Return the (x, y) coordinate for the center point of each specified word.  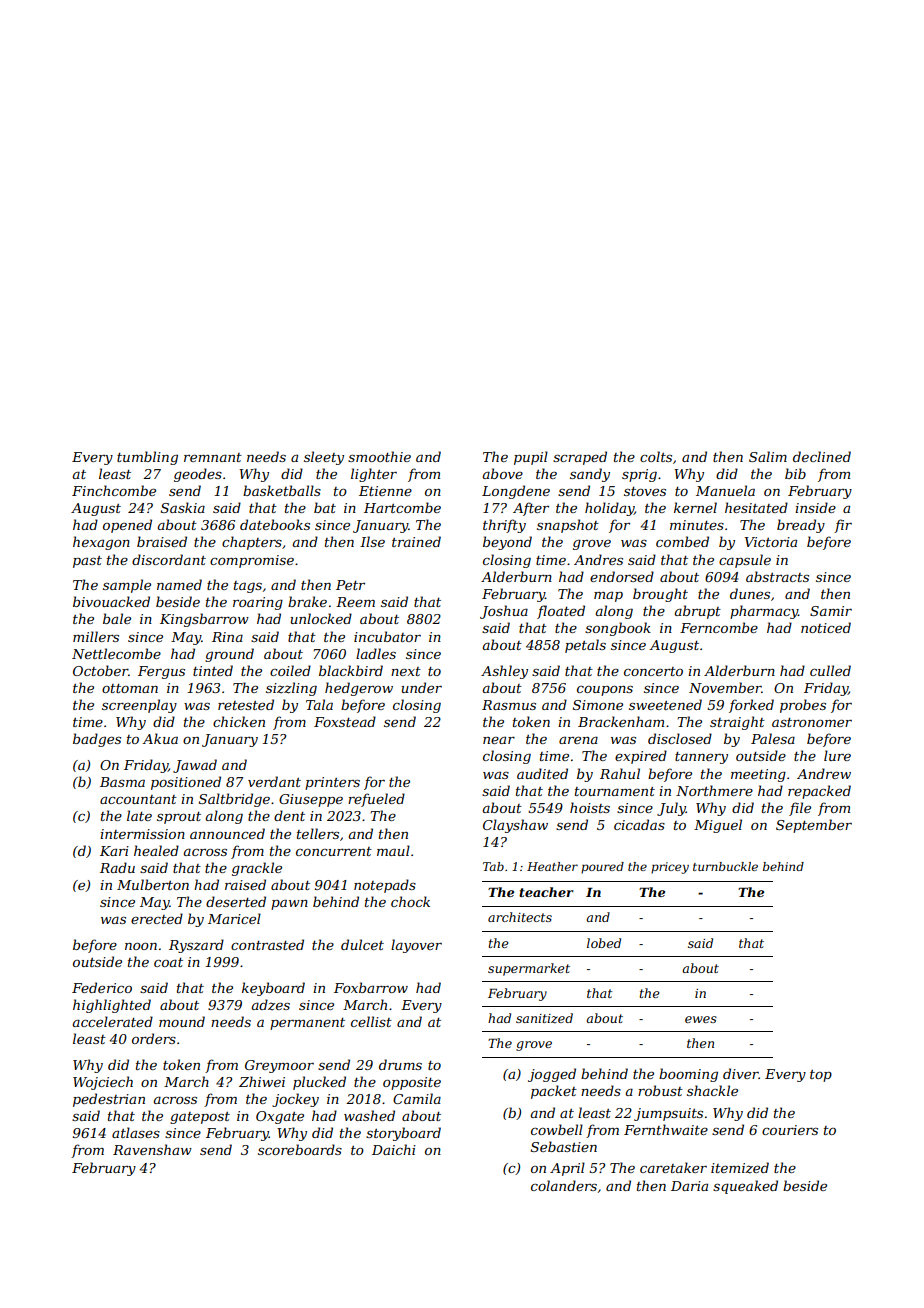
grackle (257, 869)
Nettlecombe (116, 653)
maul (393, 850)
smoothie (379, 456)
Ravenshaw (152, 1149)
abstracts (777, 576)
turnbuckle (725, 866)
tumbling (147, 458)
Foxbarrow (371, 987)
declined (822, 456)
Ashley (504, 672)
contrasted (267, 944)
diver (741, 1073)
